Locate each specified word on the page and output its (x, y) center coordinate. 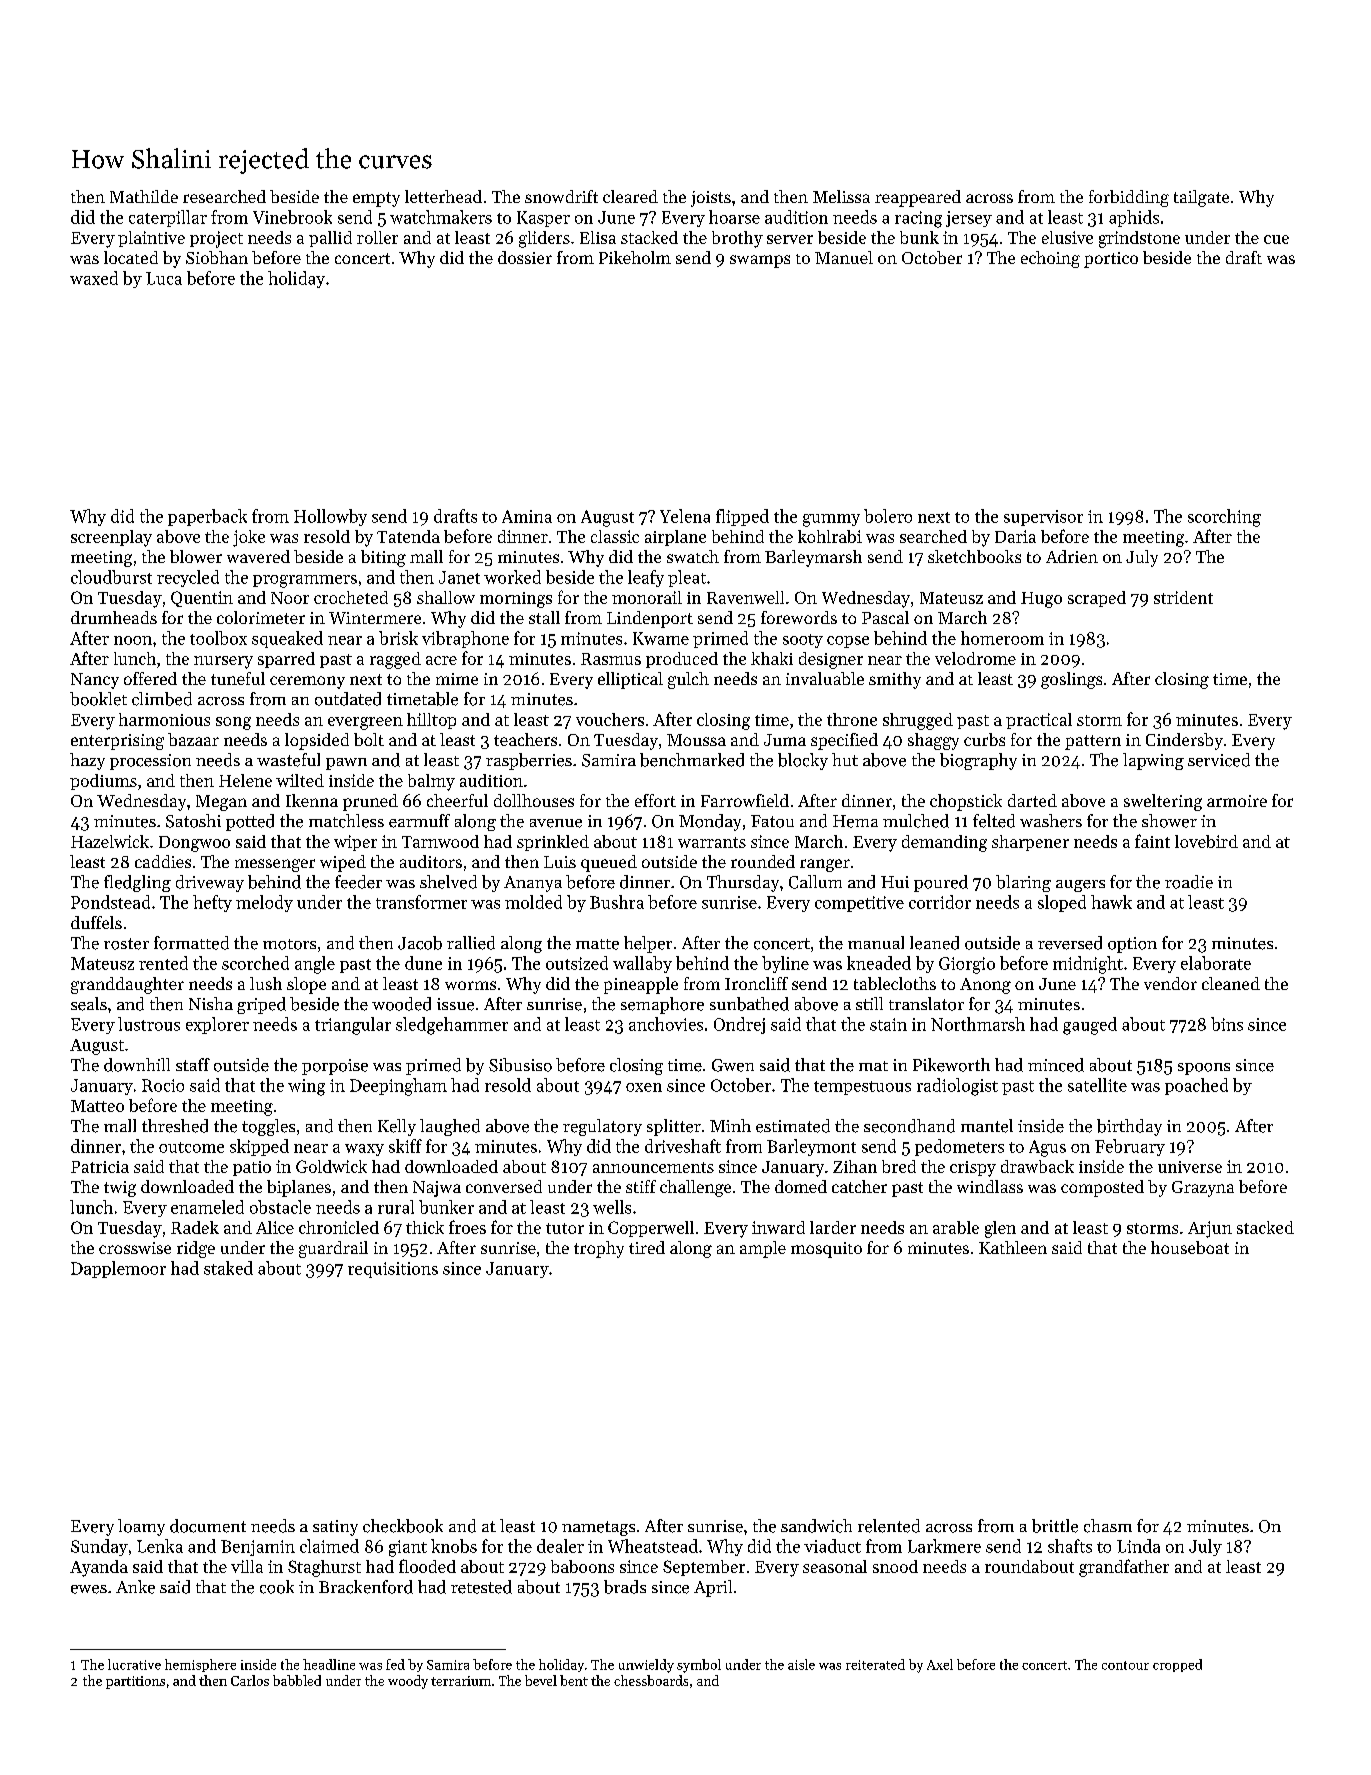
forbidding (1129, 198)
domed (801, 1186)
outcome (191, 1147)
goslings (1071, 680)
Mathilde (144, 196)
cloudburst (111, 577)
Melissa (841, 196)
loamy (141, 1527)
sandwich (816, 1526)
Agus (1047, 1148)
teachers (525, 739)
